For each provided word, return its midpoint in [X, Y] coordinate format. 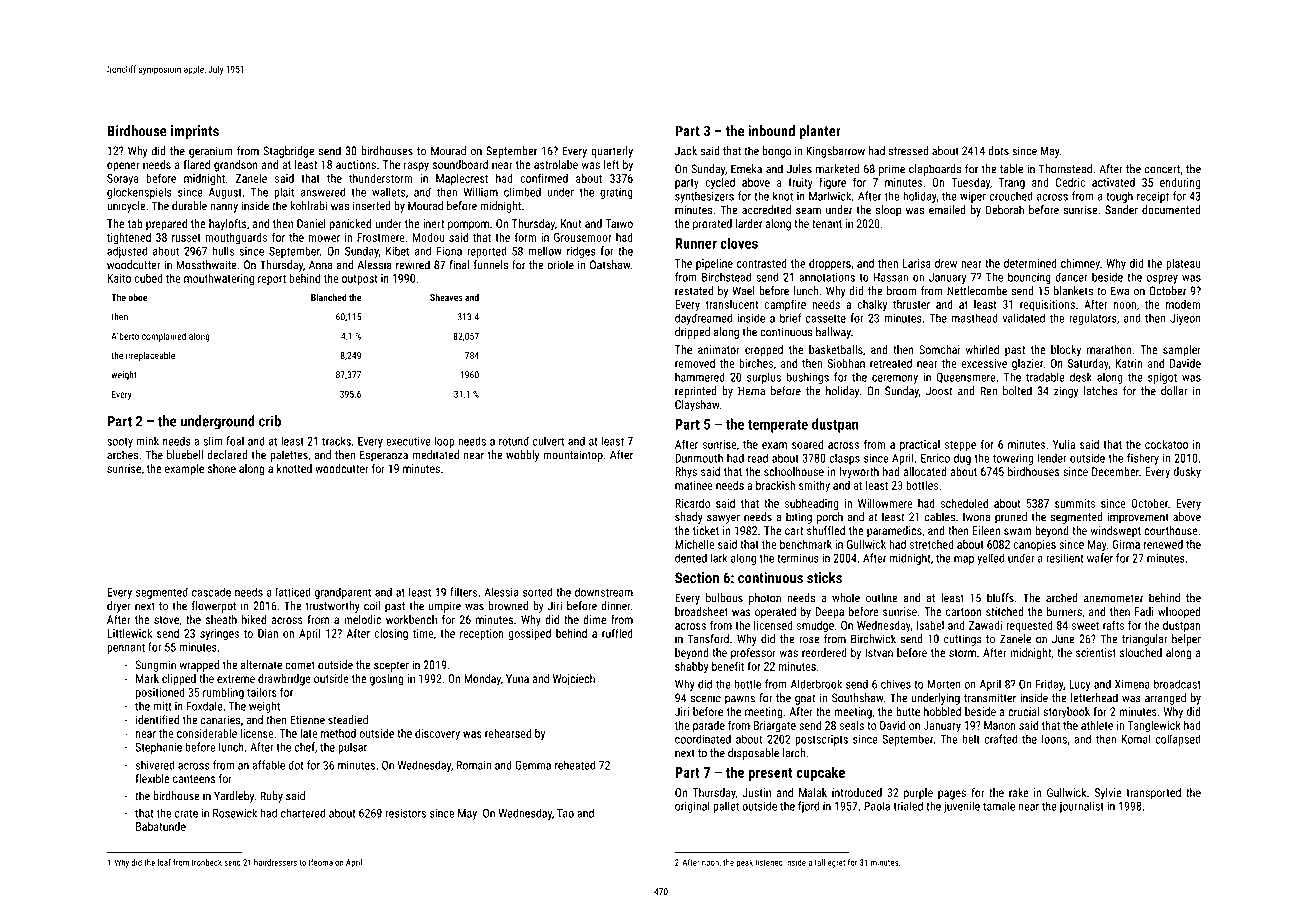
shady [689, 518]
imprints [195, 132]
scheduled [964, 503]
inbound [771, 131]
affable [268, 765]
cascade [211, 592]
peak [744, 863]
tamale [999, 806]
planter [820, 132]
